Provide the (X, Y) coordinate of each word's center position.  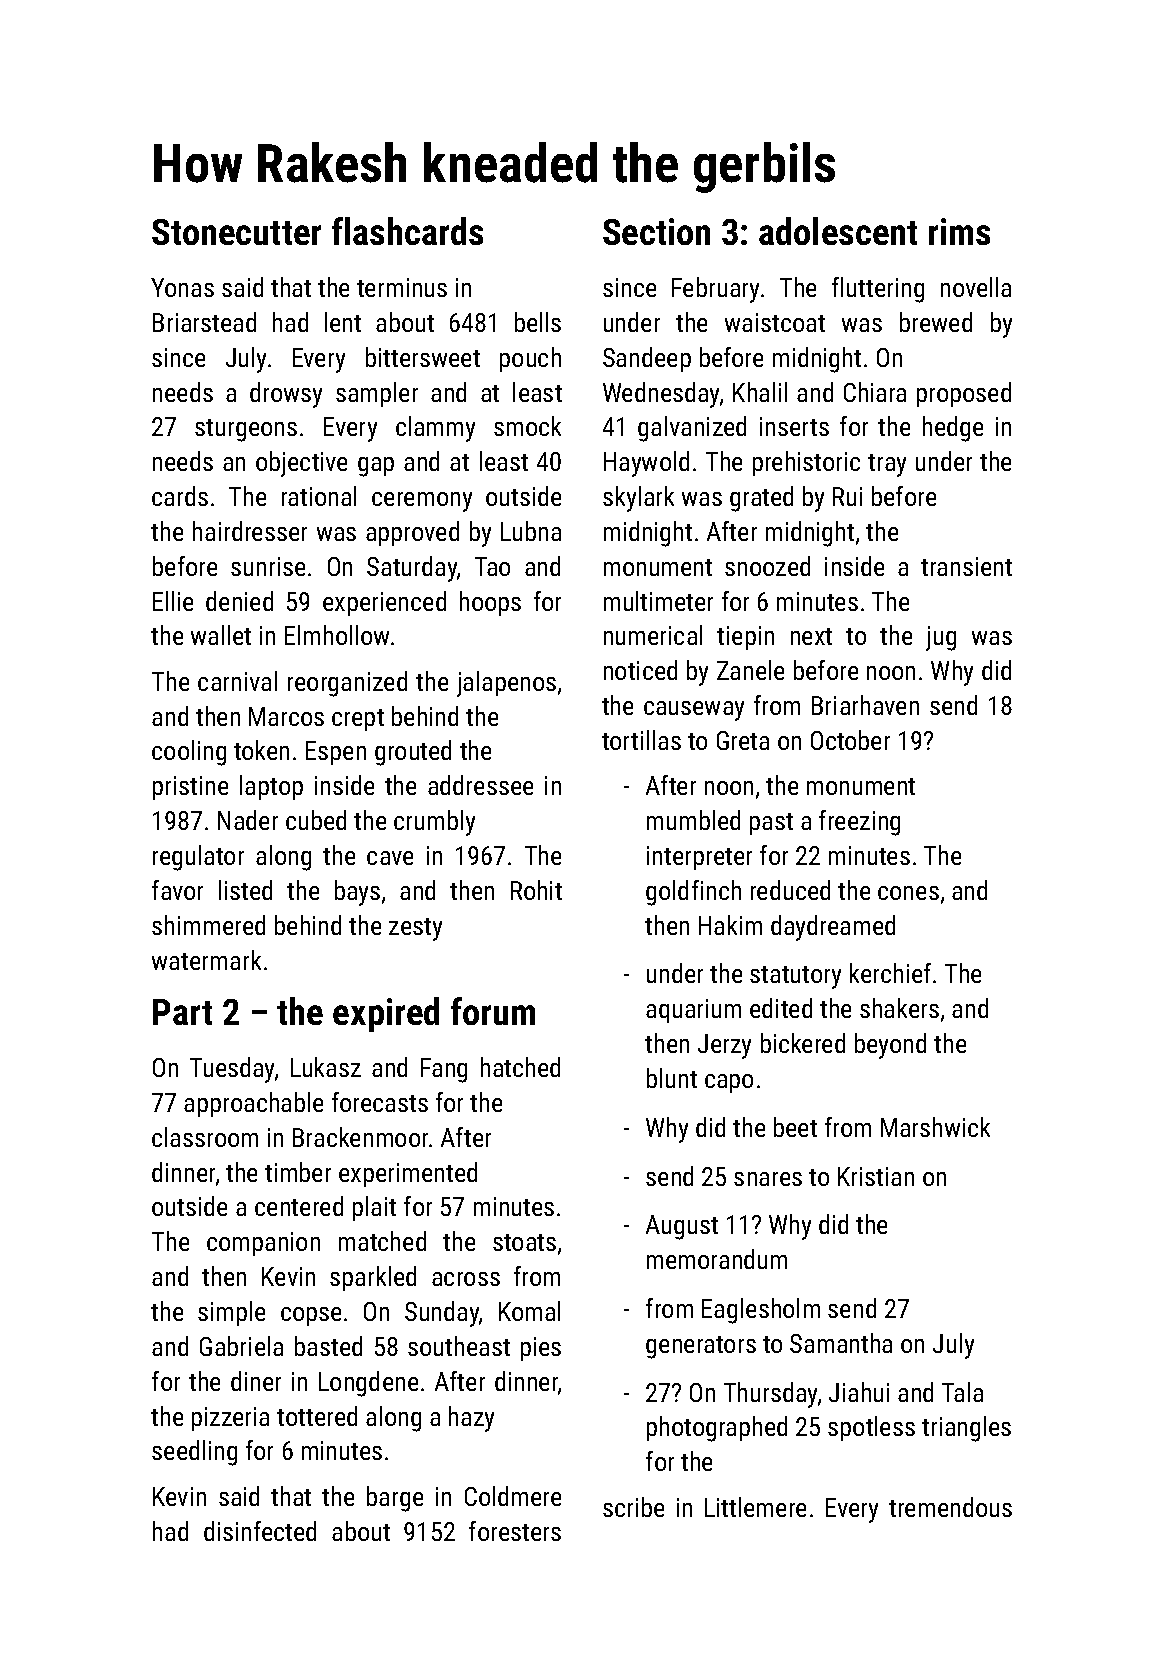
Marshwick (935, 1127)
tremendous (950, 1507)
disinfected (260, 1531)
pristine (190, 788)
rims (959, 231)
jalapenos (506, 684)
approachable (253, 1104)
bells (538, 322)
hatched (520, 1067)
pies (541, 1349)
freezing (859, 823)
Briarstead (204, 322)
